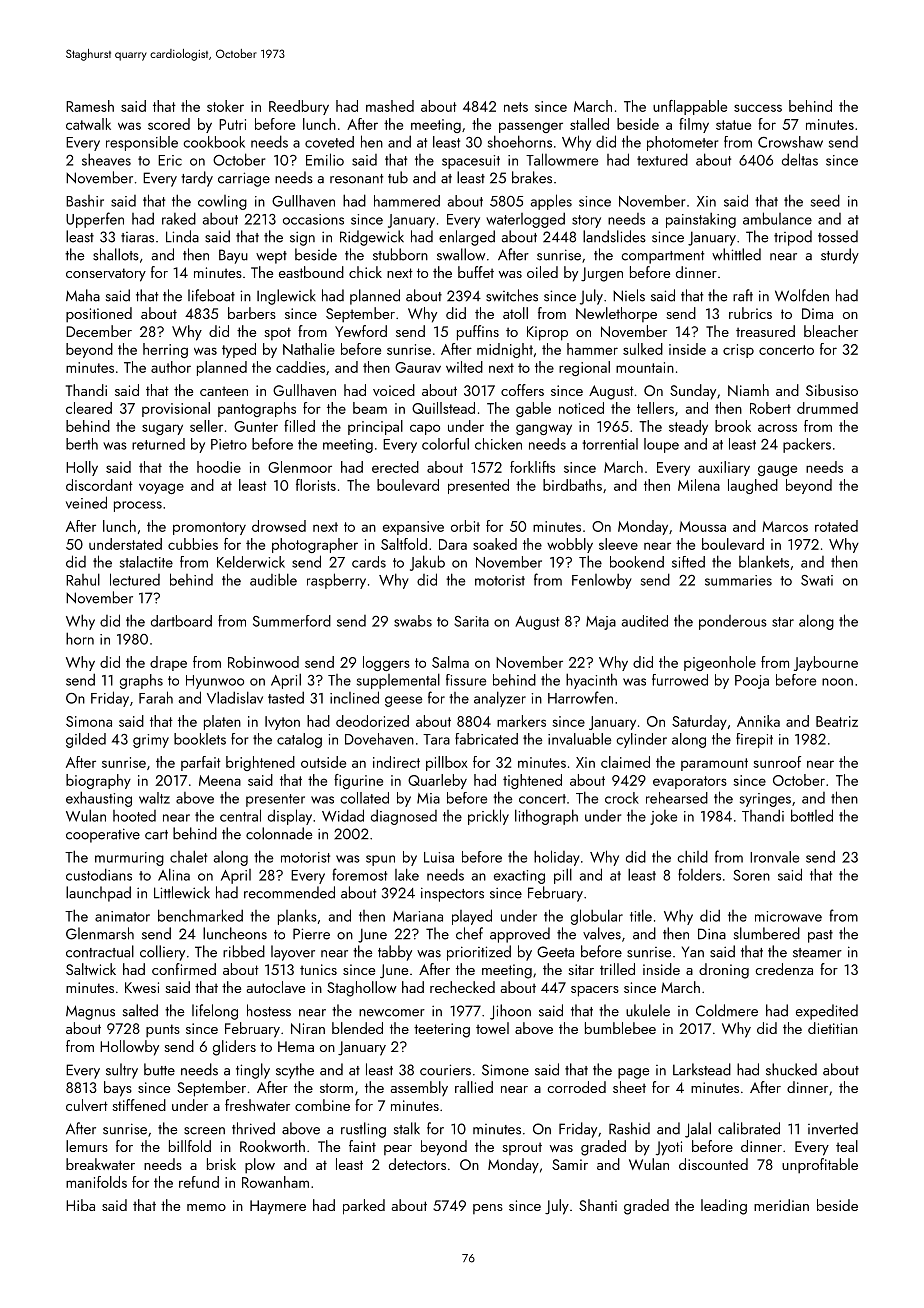 The width and height of the document is (924, 1308). Describe the element at coordinates (96, 1182) in the document. I see `manifolds` at that location.
